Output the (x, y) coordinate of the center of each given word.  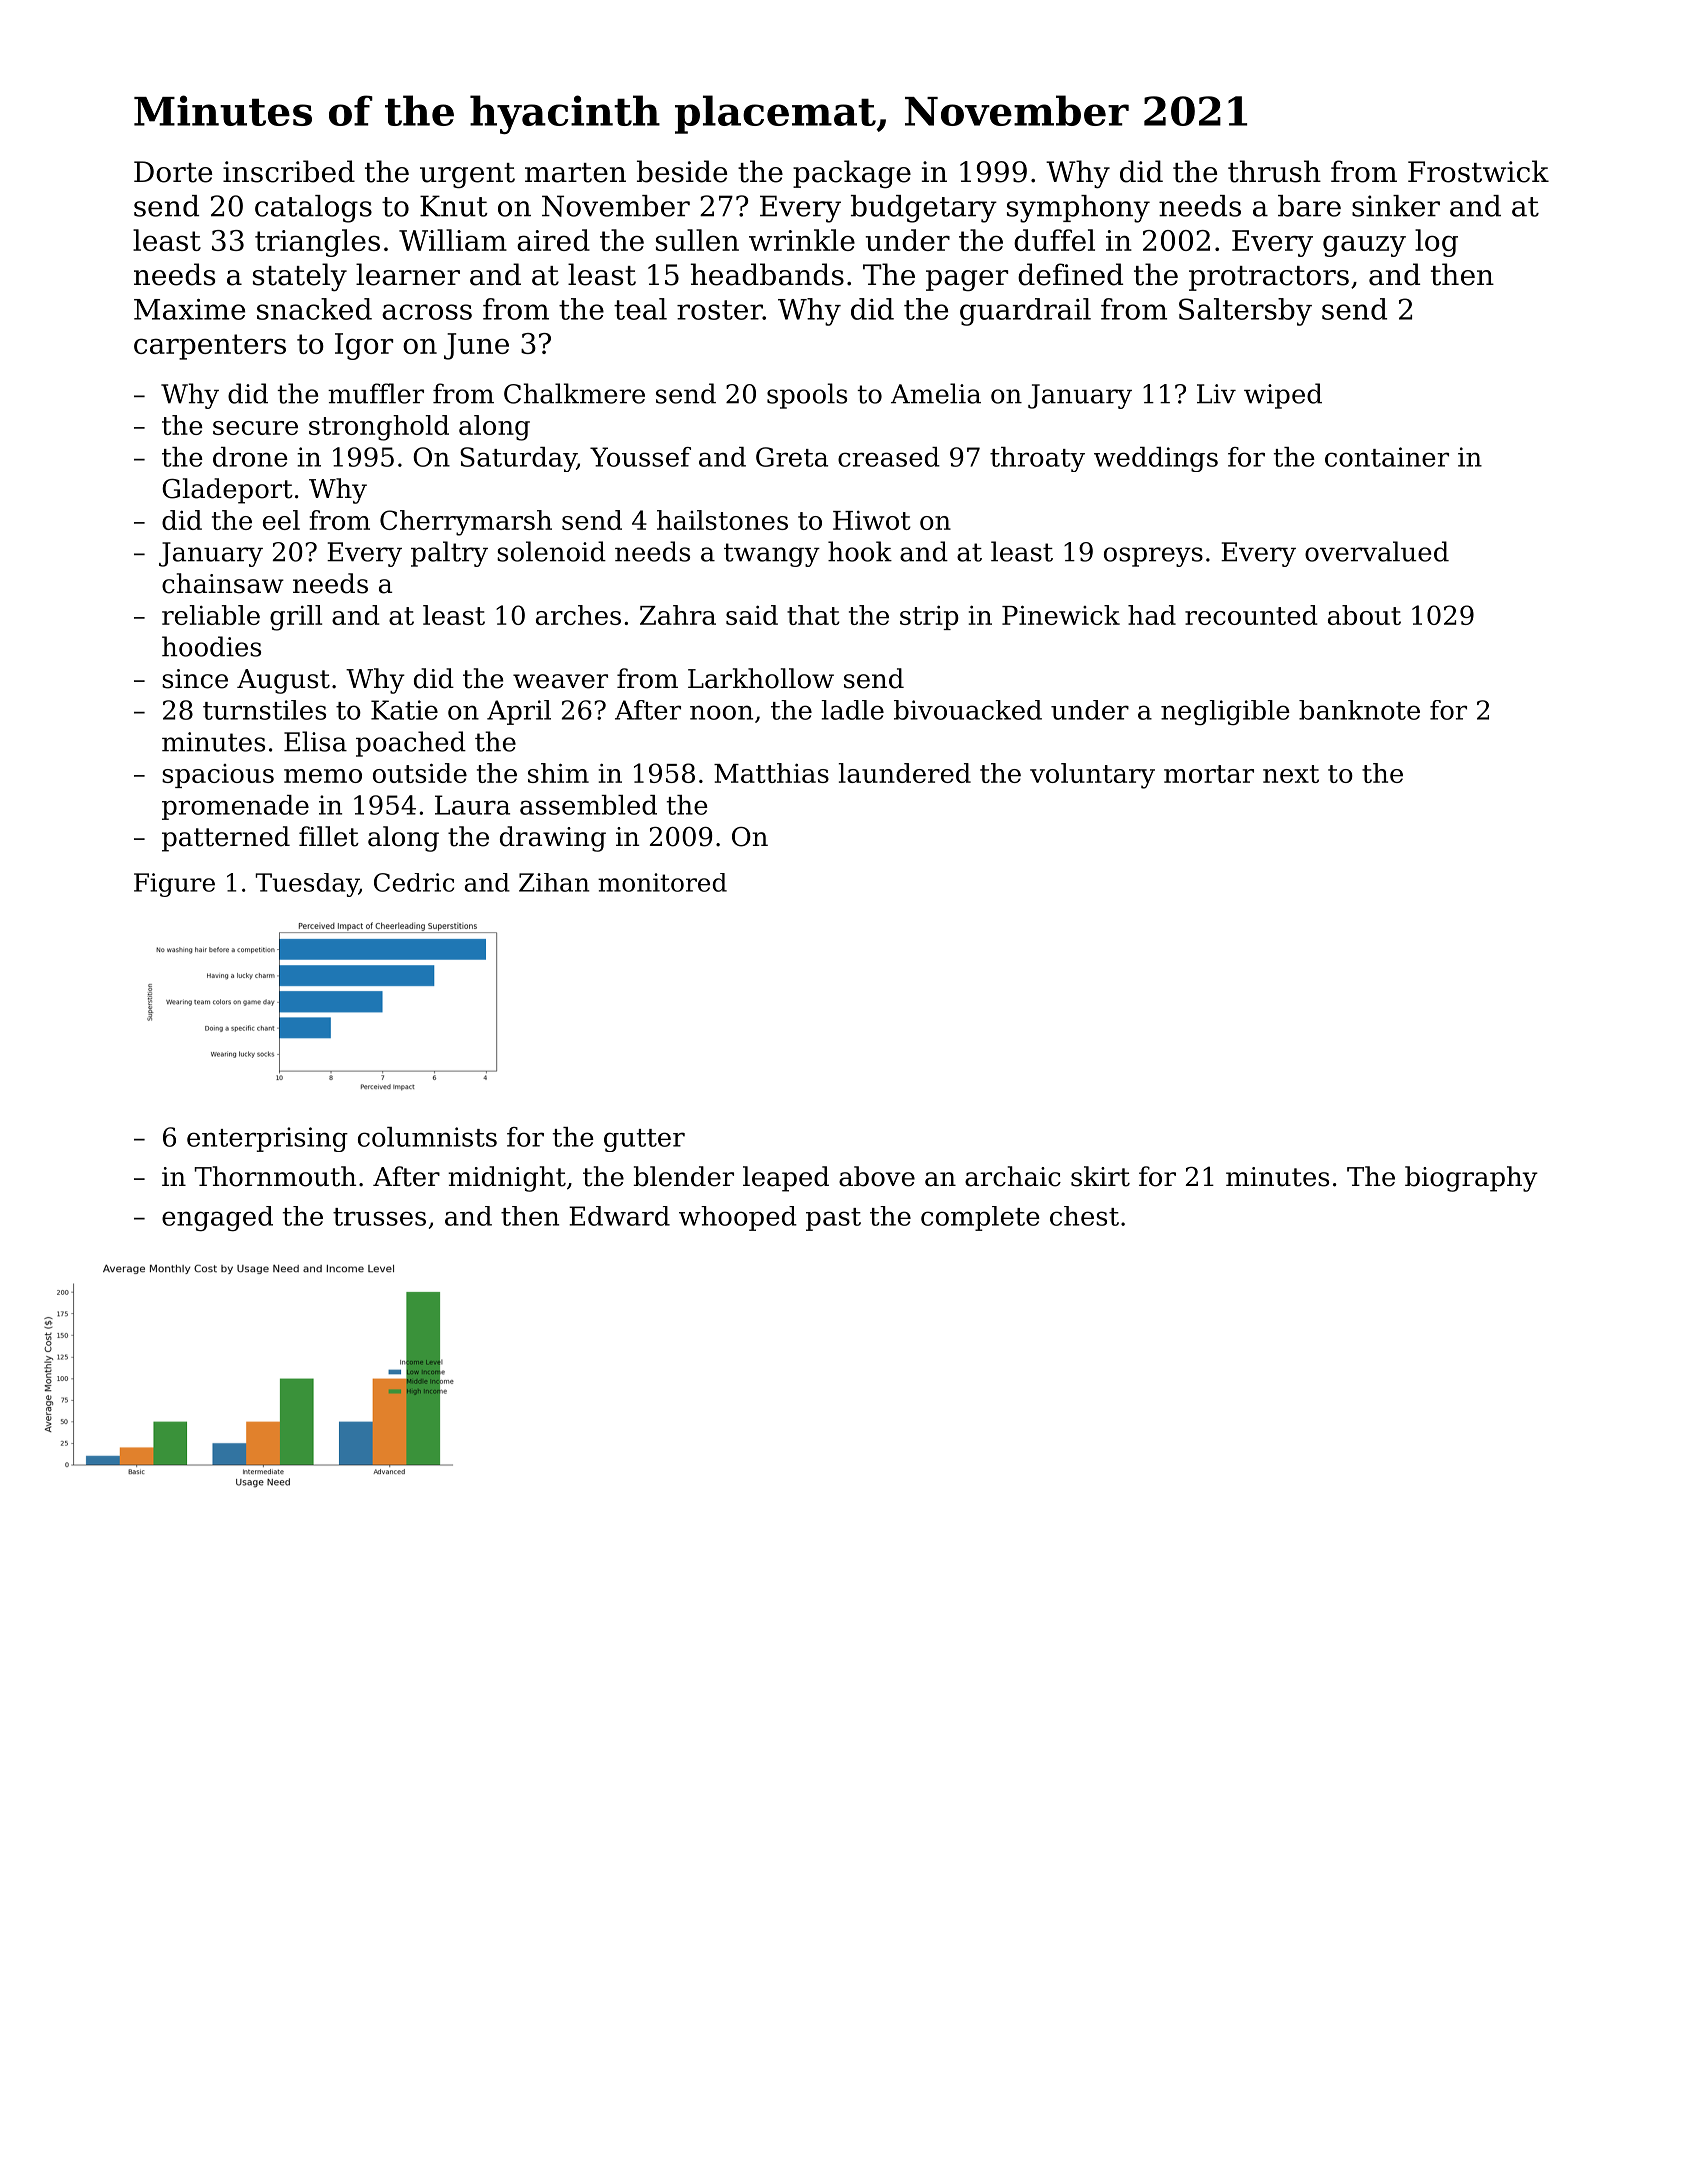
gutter (644, 1140)
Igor (364, 346)
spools (807, 396)
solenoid (551, 551)
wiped (1283, 396)
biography (1471, 1179)
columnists (427, 1137)
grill (296, 618)
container (1387, 457)
